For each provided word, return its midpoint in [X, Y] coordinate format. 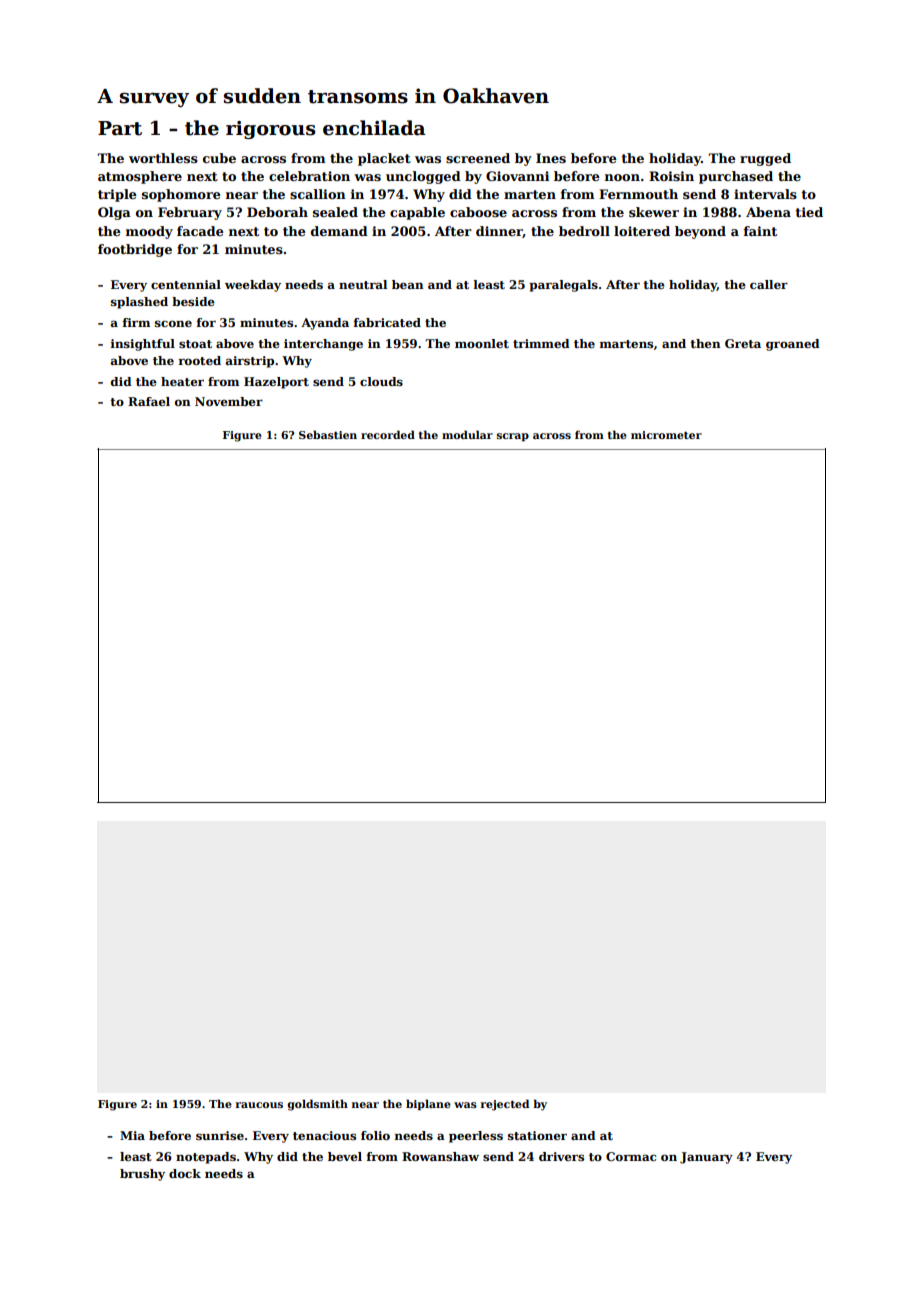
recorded [388, 434]
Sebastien [328, 434]
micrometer [666, 435]
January [706, 1158]
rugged [765, 159]
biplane [428, 1104]
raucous [259, 1105]
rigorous [271, 130]
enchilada [374, 128]
